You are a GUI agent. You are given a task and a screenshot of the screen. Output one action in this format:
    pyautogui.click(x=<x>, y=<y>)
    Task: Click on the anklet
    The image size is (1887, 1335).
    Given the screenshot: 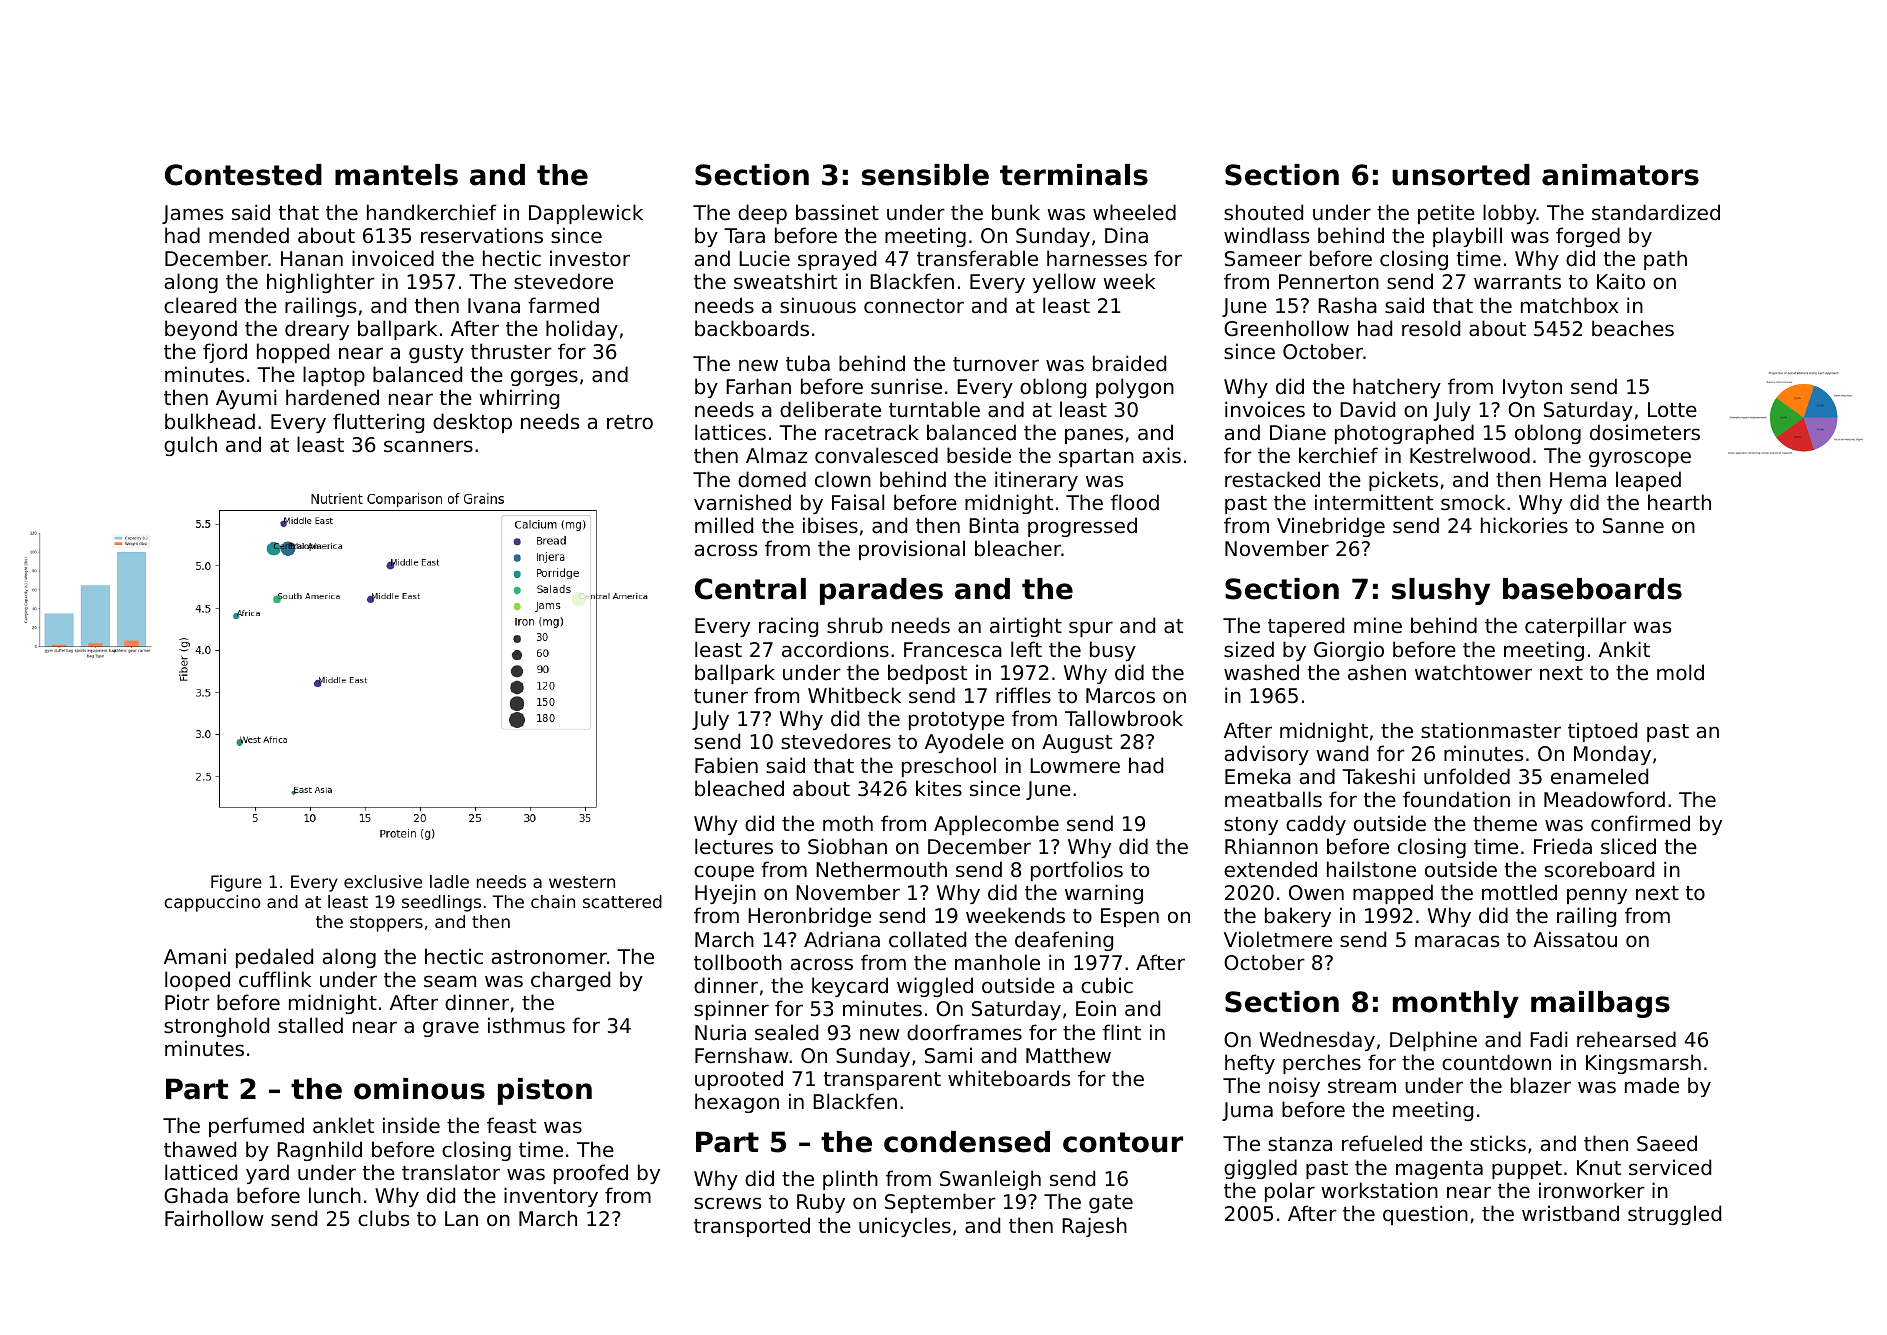 What is the action you would take?
    pyautogui.click(x=343, y=1125)
